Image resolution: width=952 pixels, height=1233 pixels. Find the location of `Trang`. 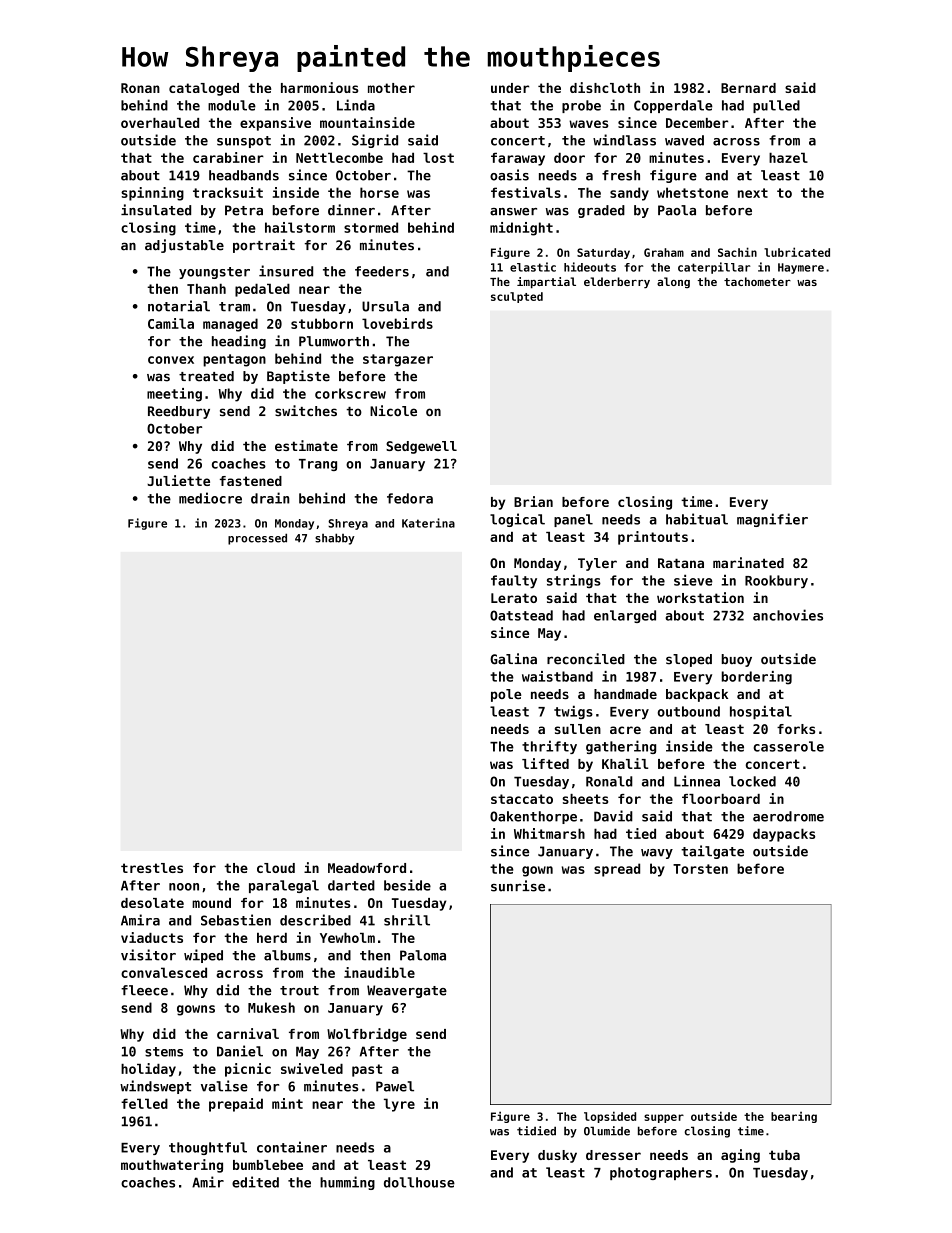

Trang is located at coordinates (318, 465).
